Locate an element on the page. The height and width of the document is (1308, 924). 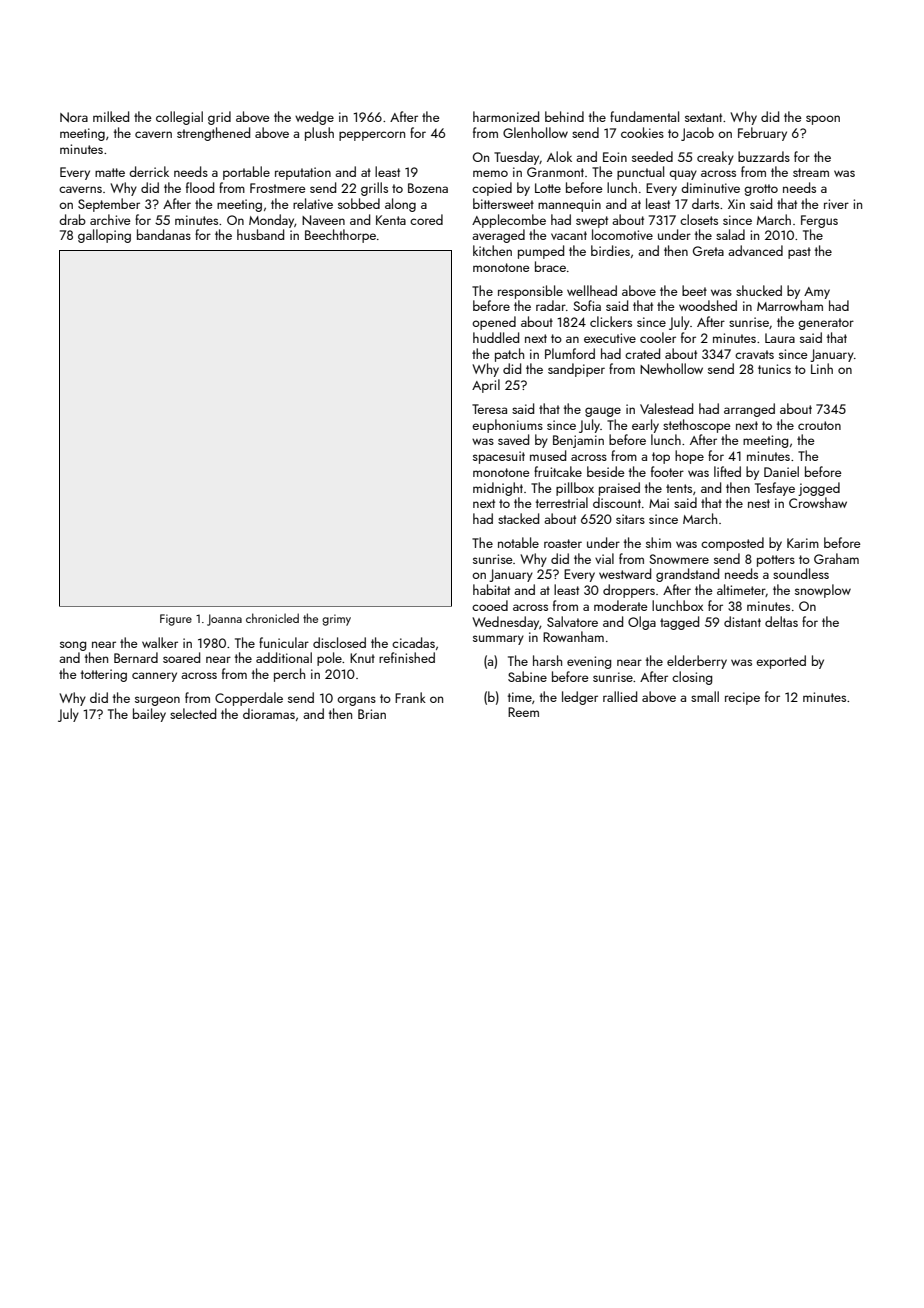
grills is located at coordinates (374, 189).
